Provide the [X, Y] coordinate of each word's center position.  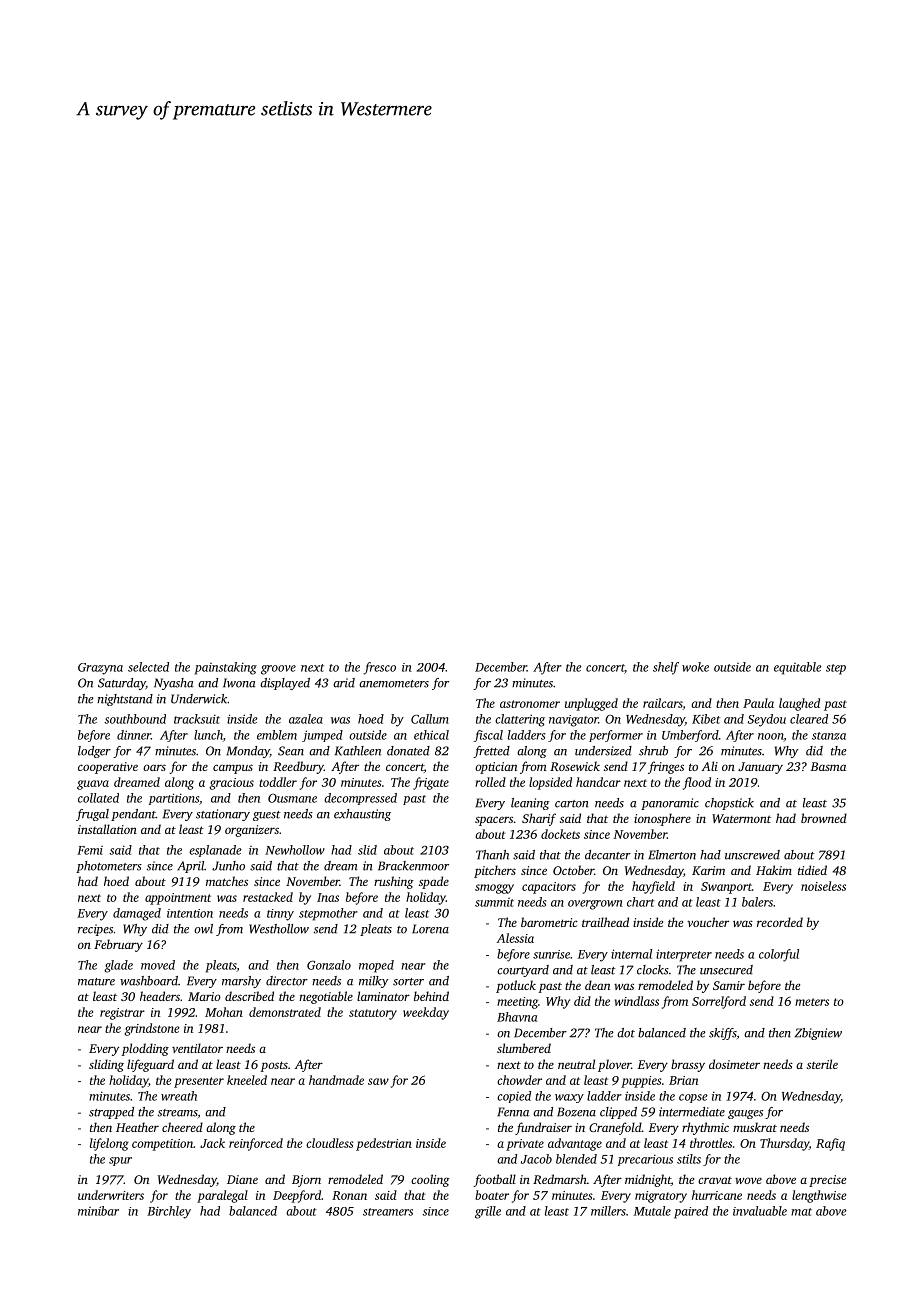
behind [431, 996]
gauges [745, 1114]
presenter [199, 1082]
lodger [94, 752]
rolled [490, 782]
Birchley [169, 1212]
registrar [122, 1014]
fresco [379, 668]
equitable [798, 668]
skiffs [722, 1034]
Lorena [430, 929]
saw [378, 1081]
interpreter [684, 955]
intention [190, 913]
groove [278, 670]
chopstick [729, 804]
